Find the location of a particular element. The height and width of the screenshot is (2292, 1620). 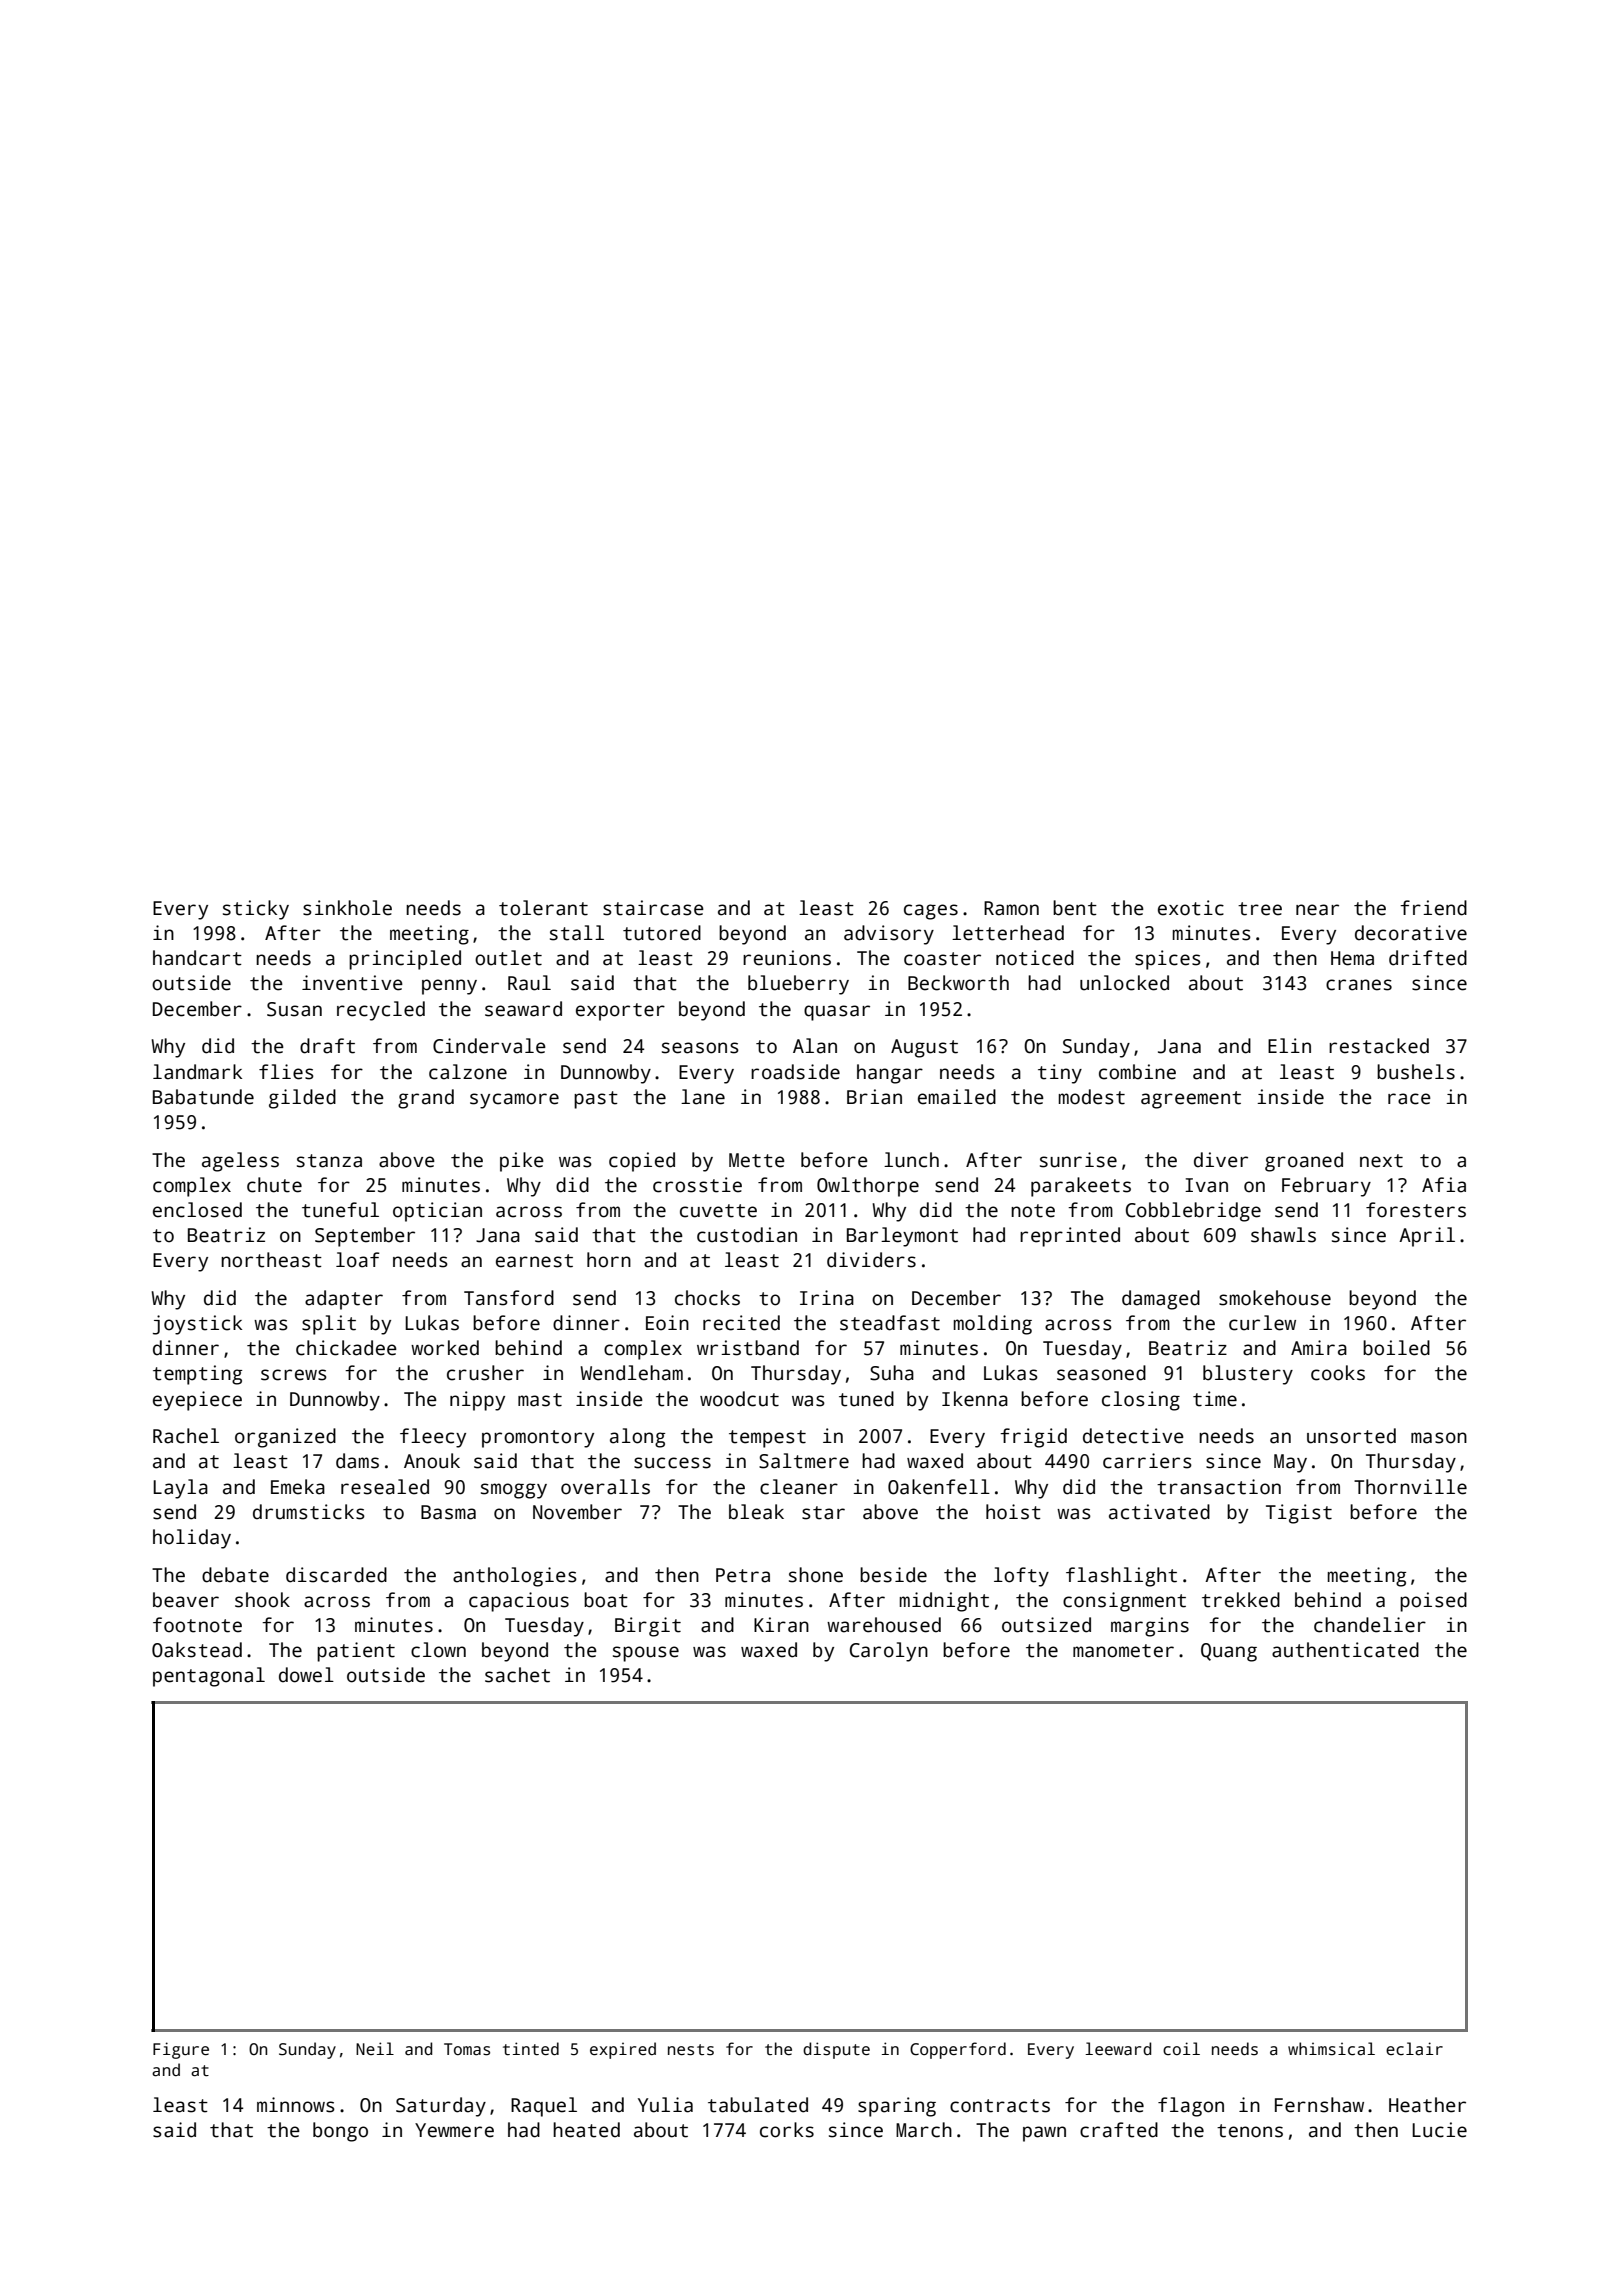

exotic is located at coordinates (1191, 908).
